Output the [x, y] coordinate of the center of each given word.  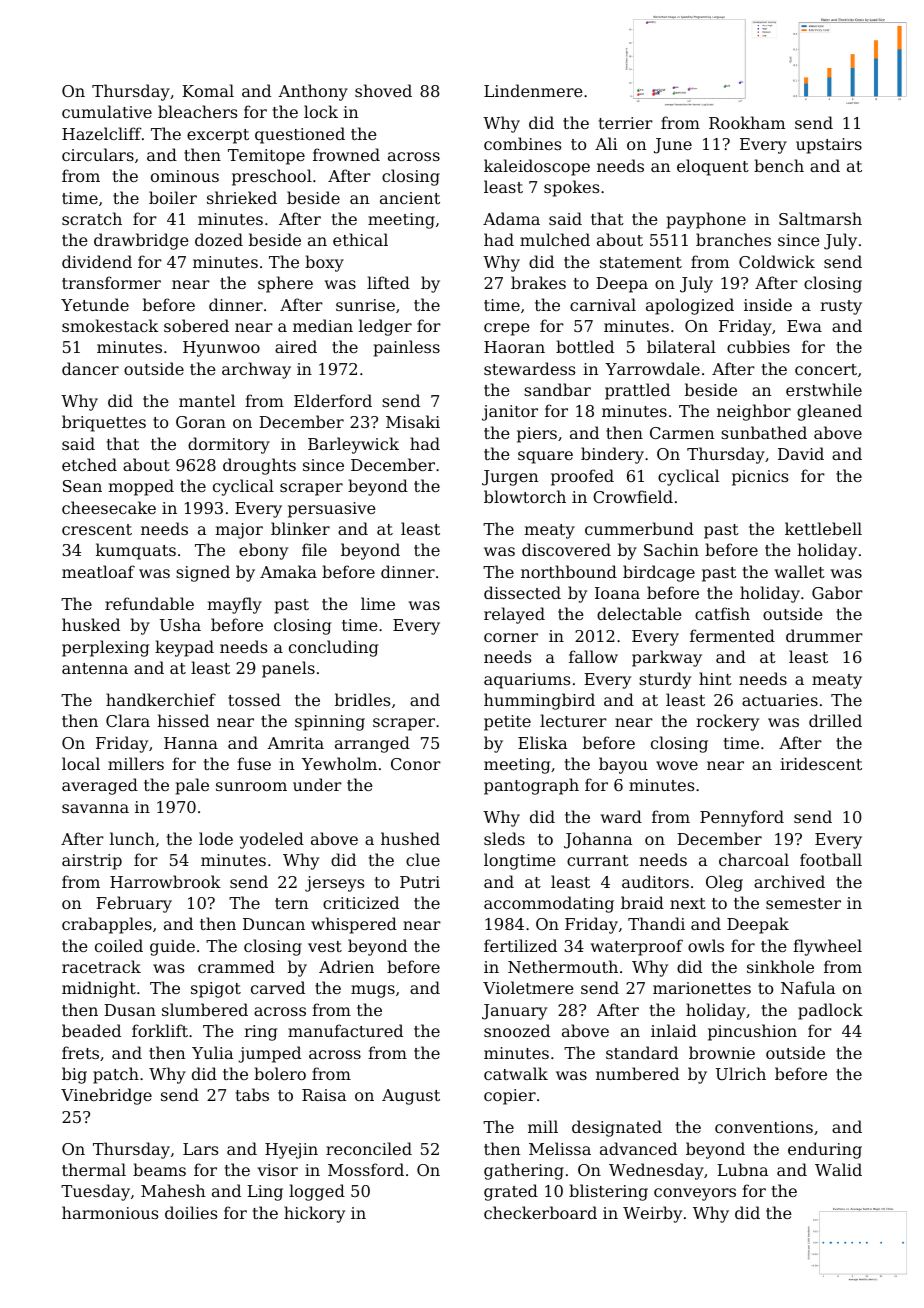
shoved [383, 90]
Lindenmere [533, 90]
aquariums [527, 681]
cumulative [107, 111]
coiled [119, 945]
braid [642, 902]
